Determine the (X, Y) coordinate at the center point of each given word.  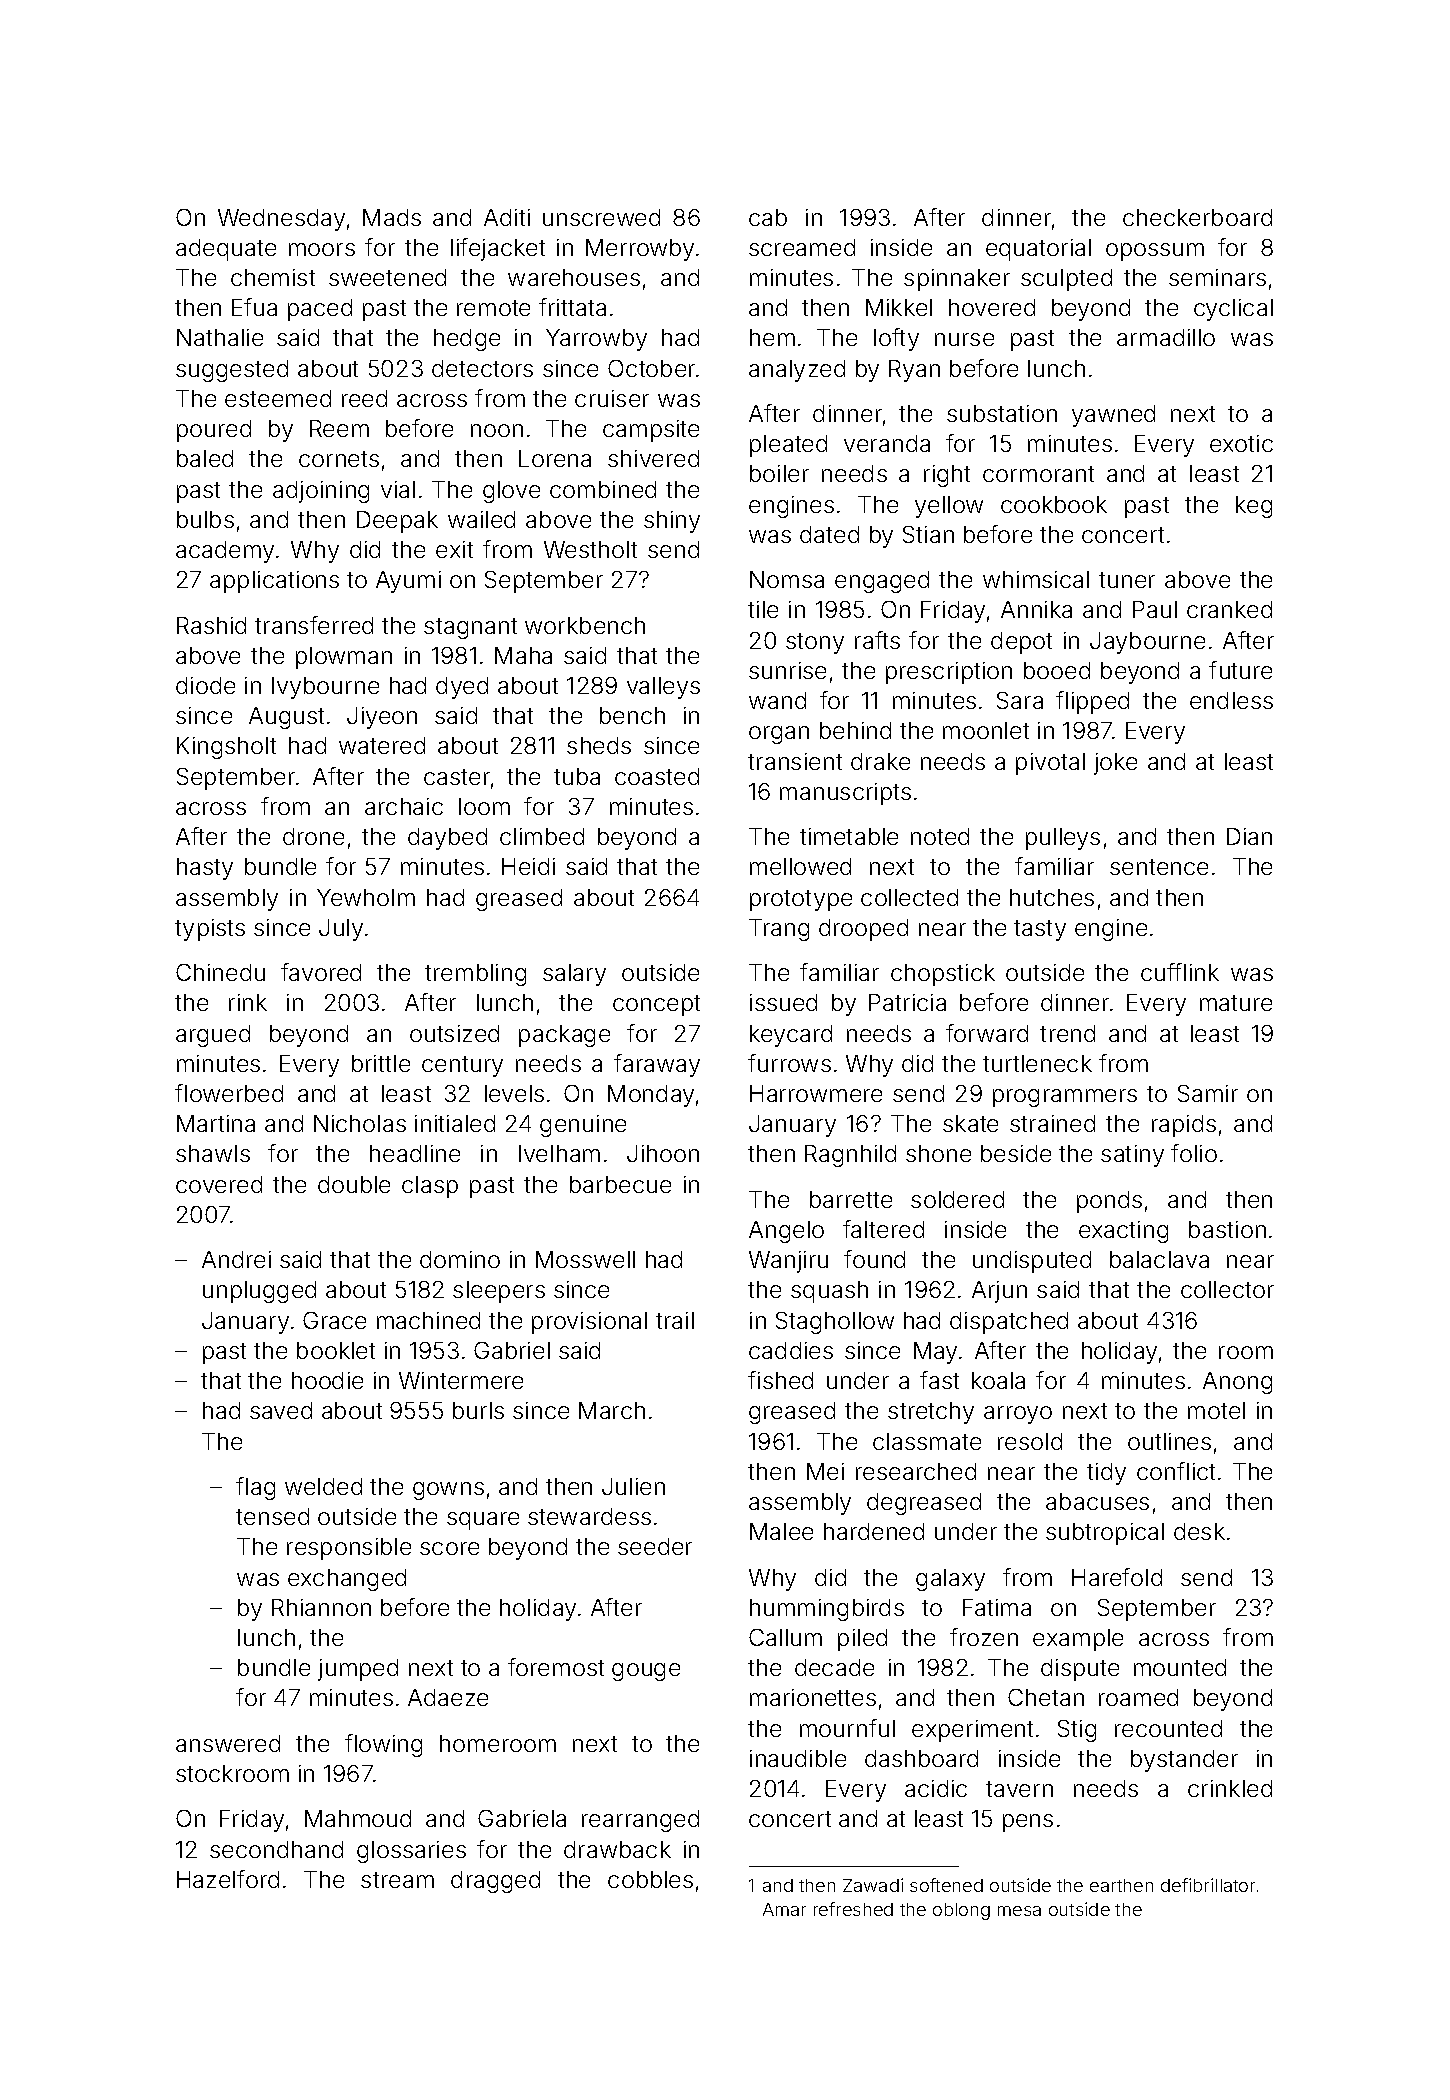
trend (1067, 1033)
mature (1236, 1003)
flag (255, 1488)
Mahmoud (358, 1818)
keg (1254, 507)
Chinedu (220, 972)
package (564, 1036)
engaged (882, 582)
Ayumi (408, 582)
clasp (430, 1187)
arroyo (1018, 1415)
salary (574, 975)
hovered (992, 307)
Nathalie (220, 337)
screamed (802, 247)
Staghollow (835, 1323)
